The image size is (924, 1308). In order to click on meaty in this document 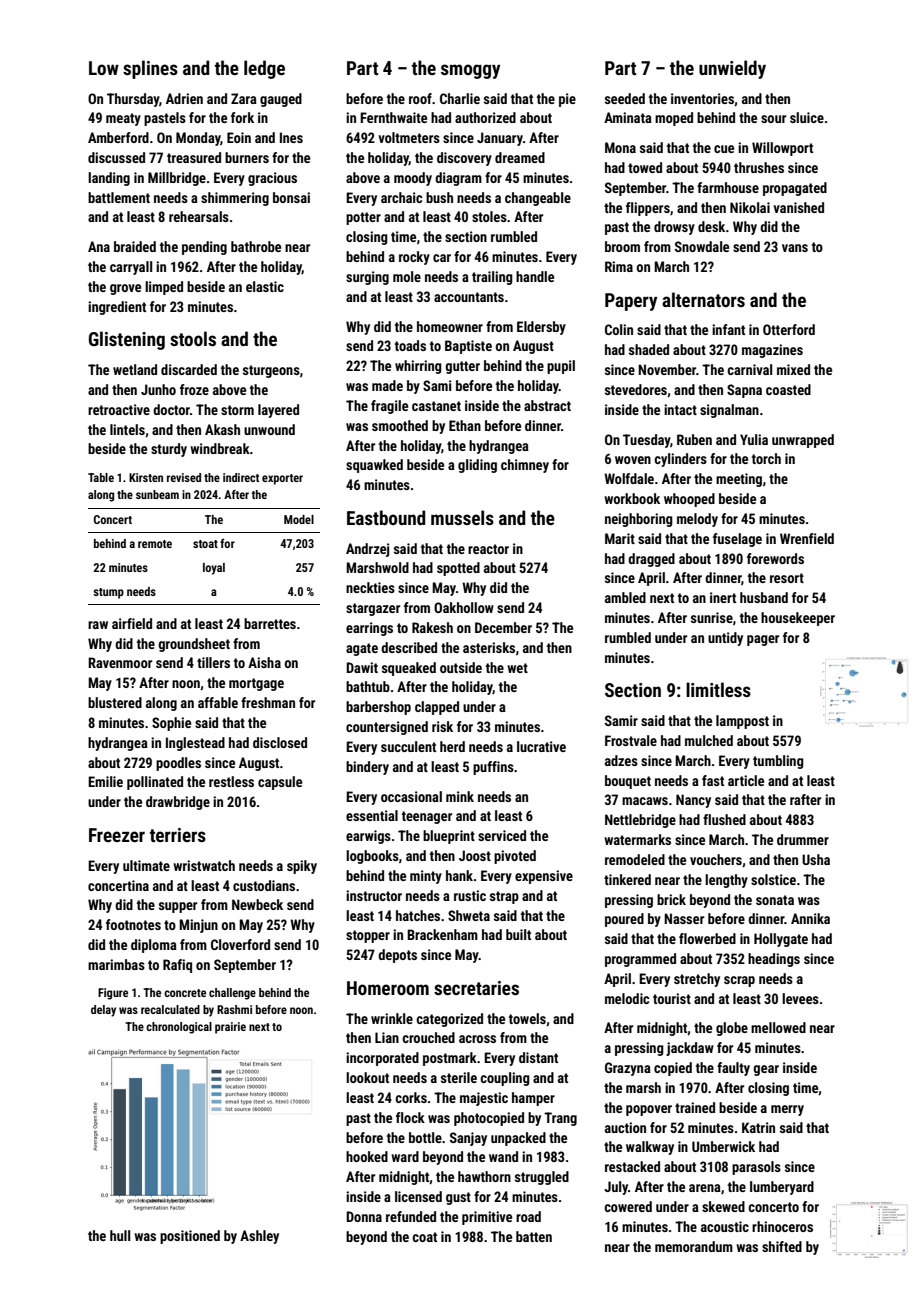, I will do `click(123, 119)`.
